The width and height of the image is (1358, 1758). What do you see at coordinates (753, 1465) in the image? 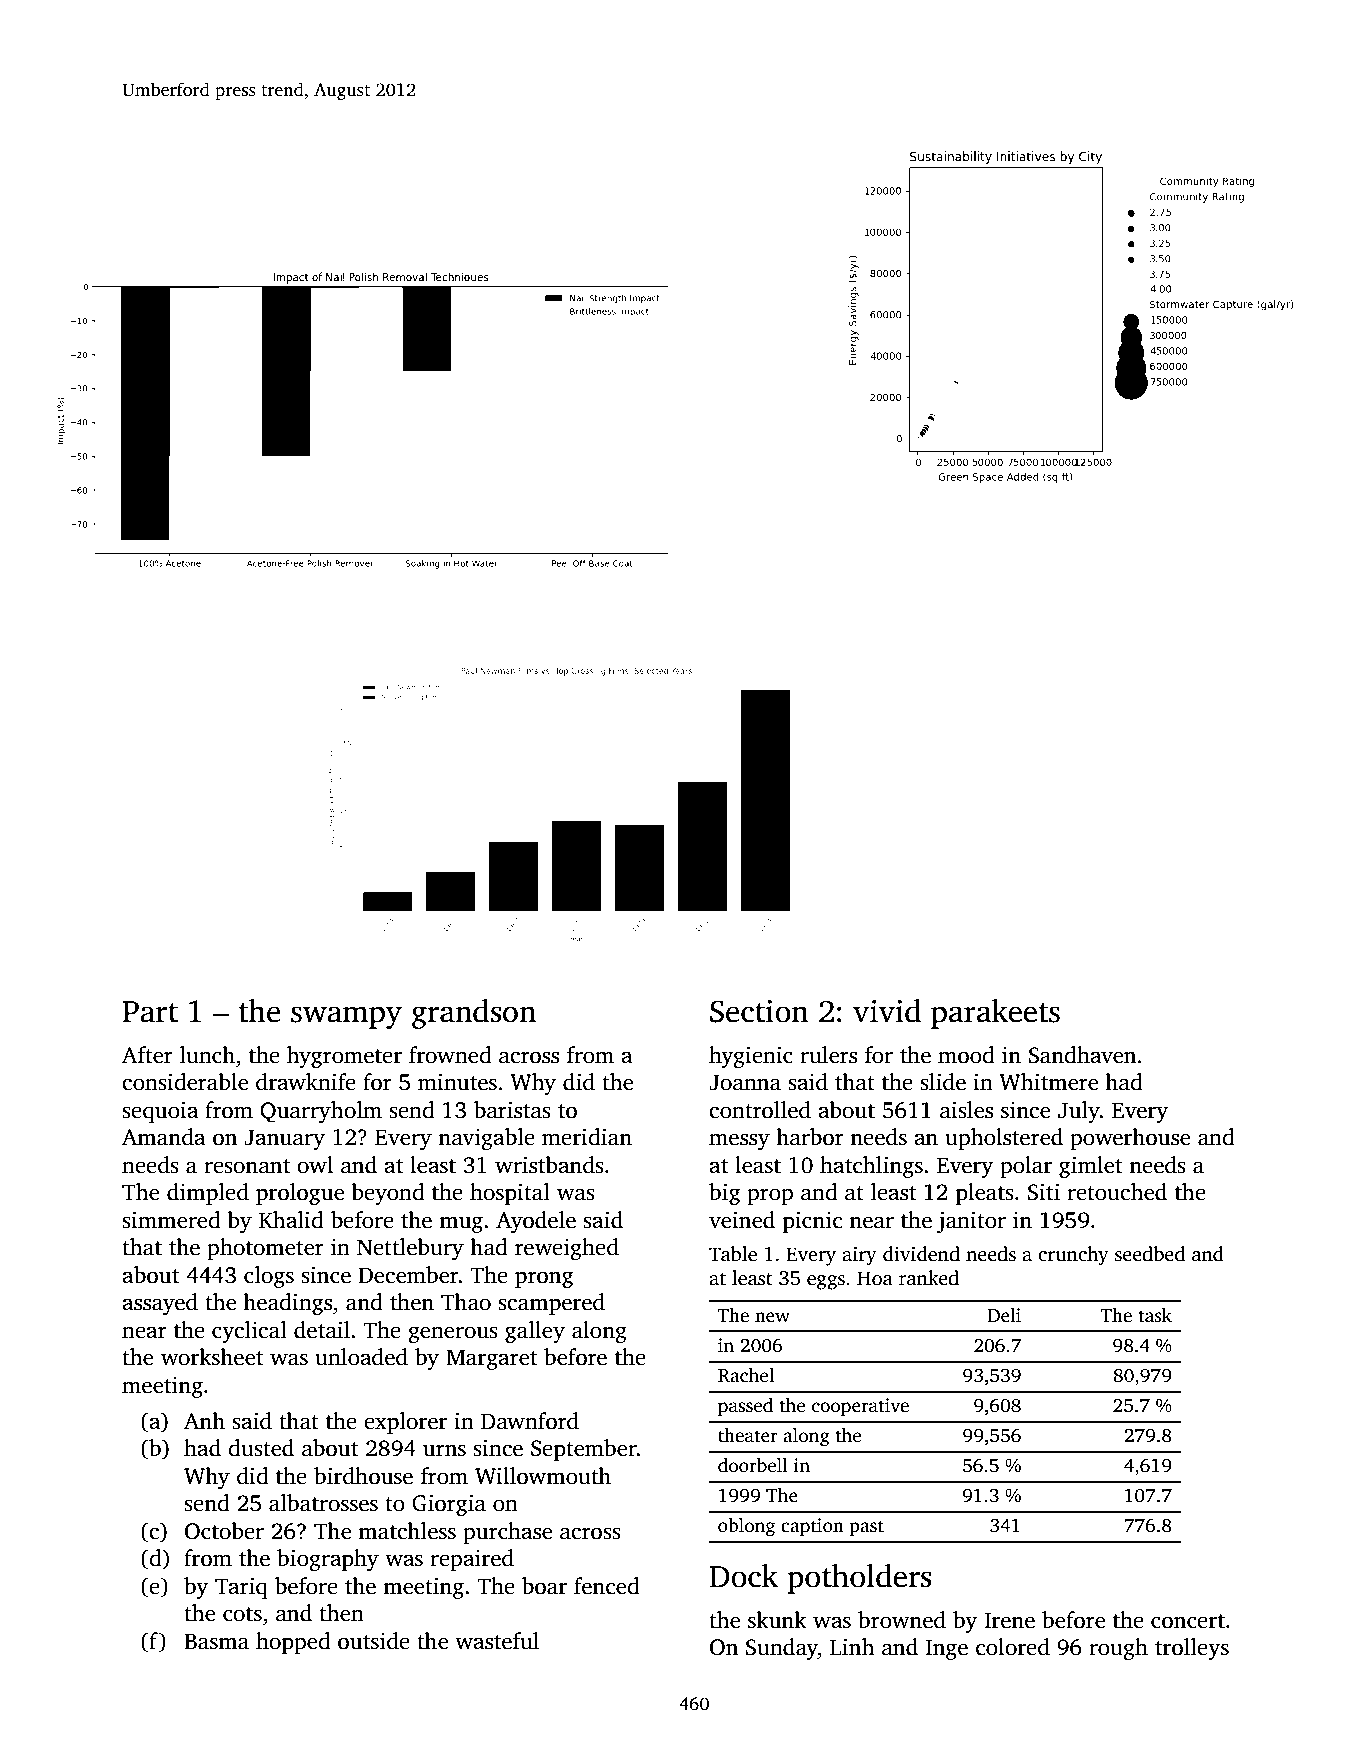
I see `doorbell` at bounding box center [753, 1465].
